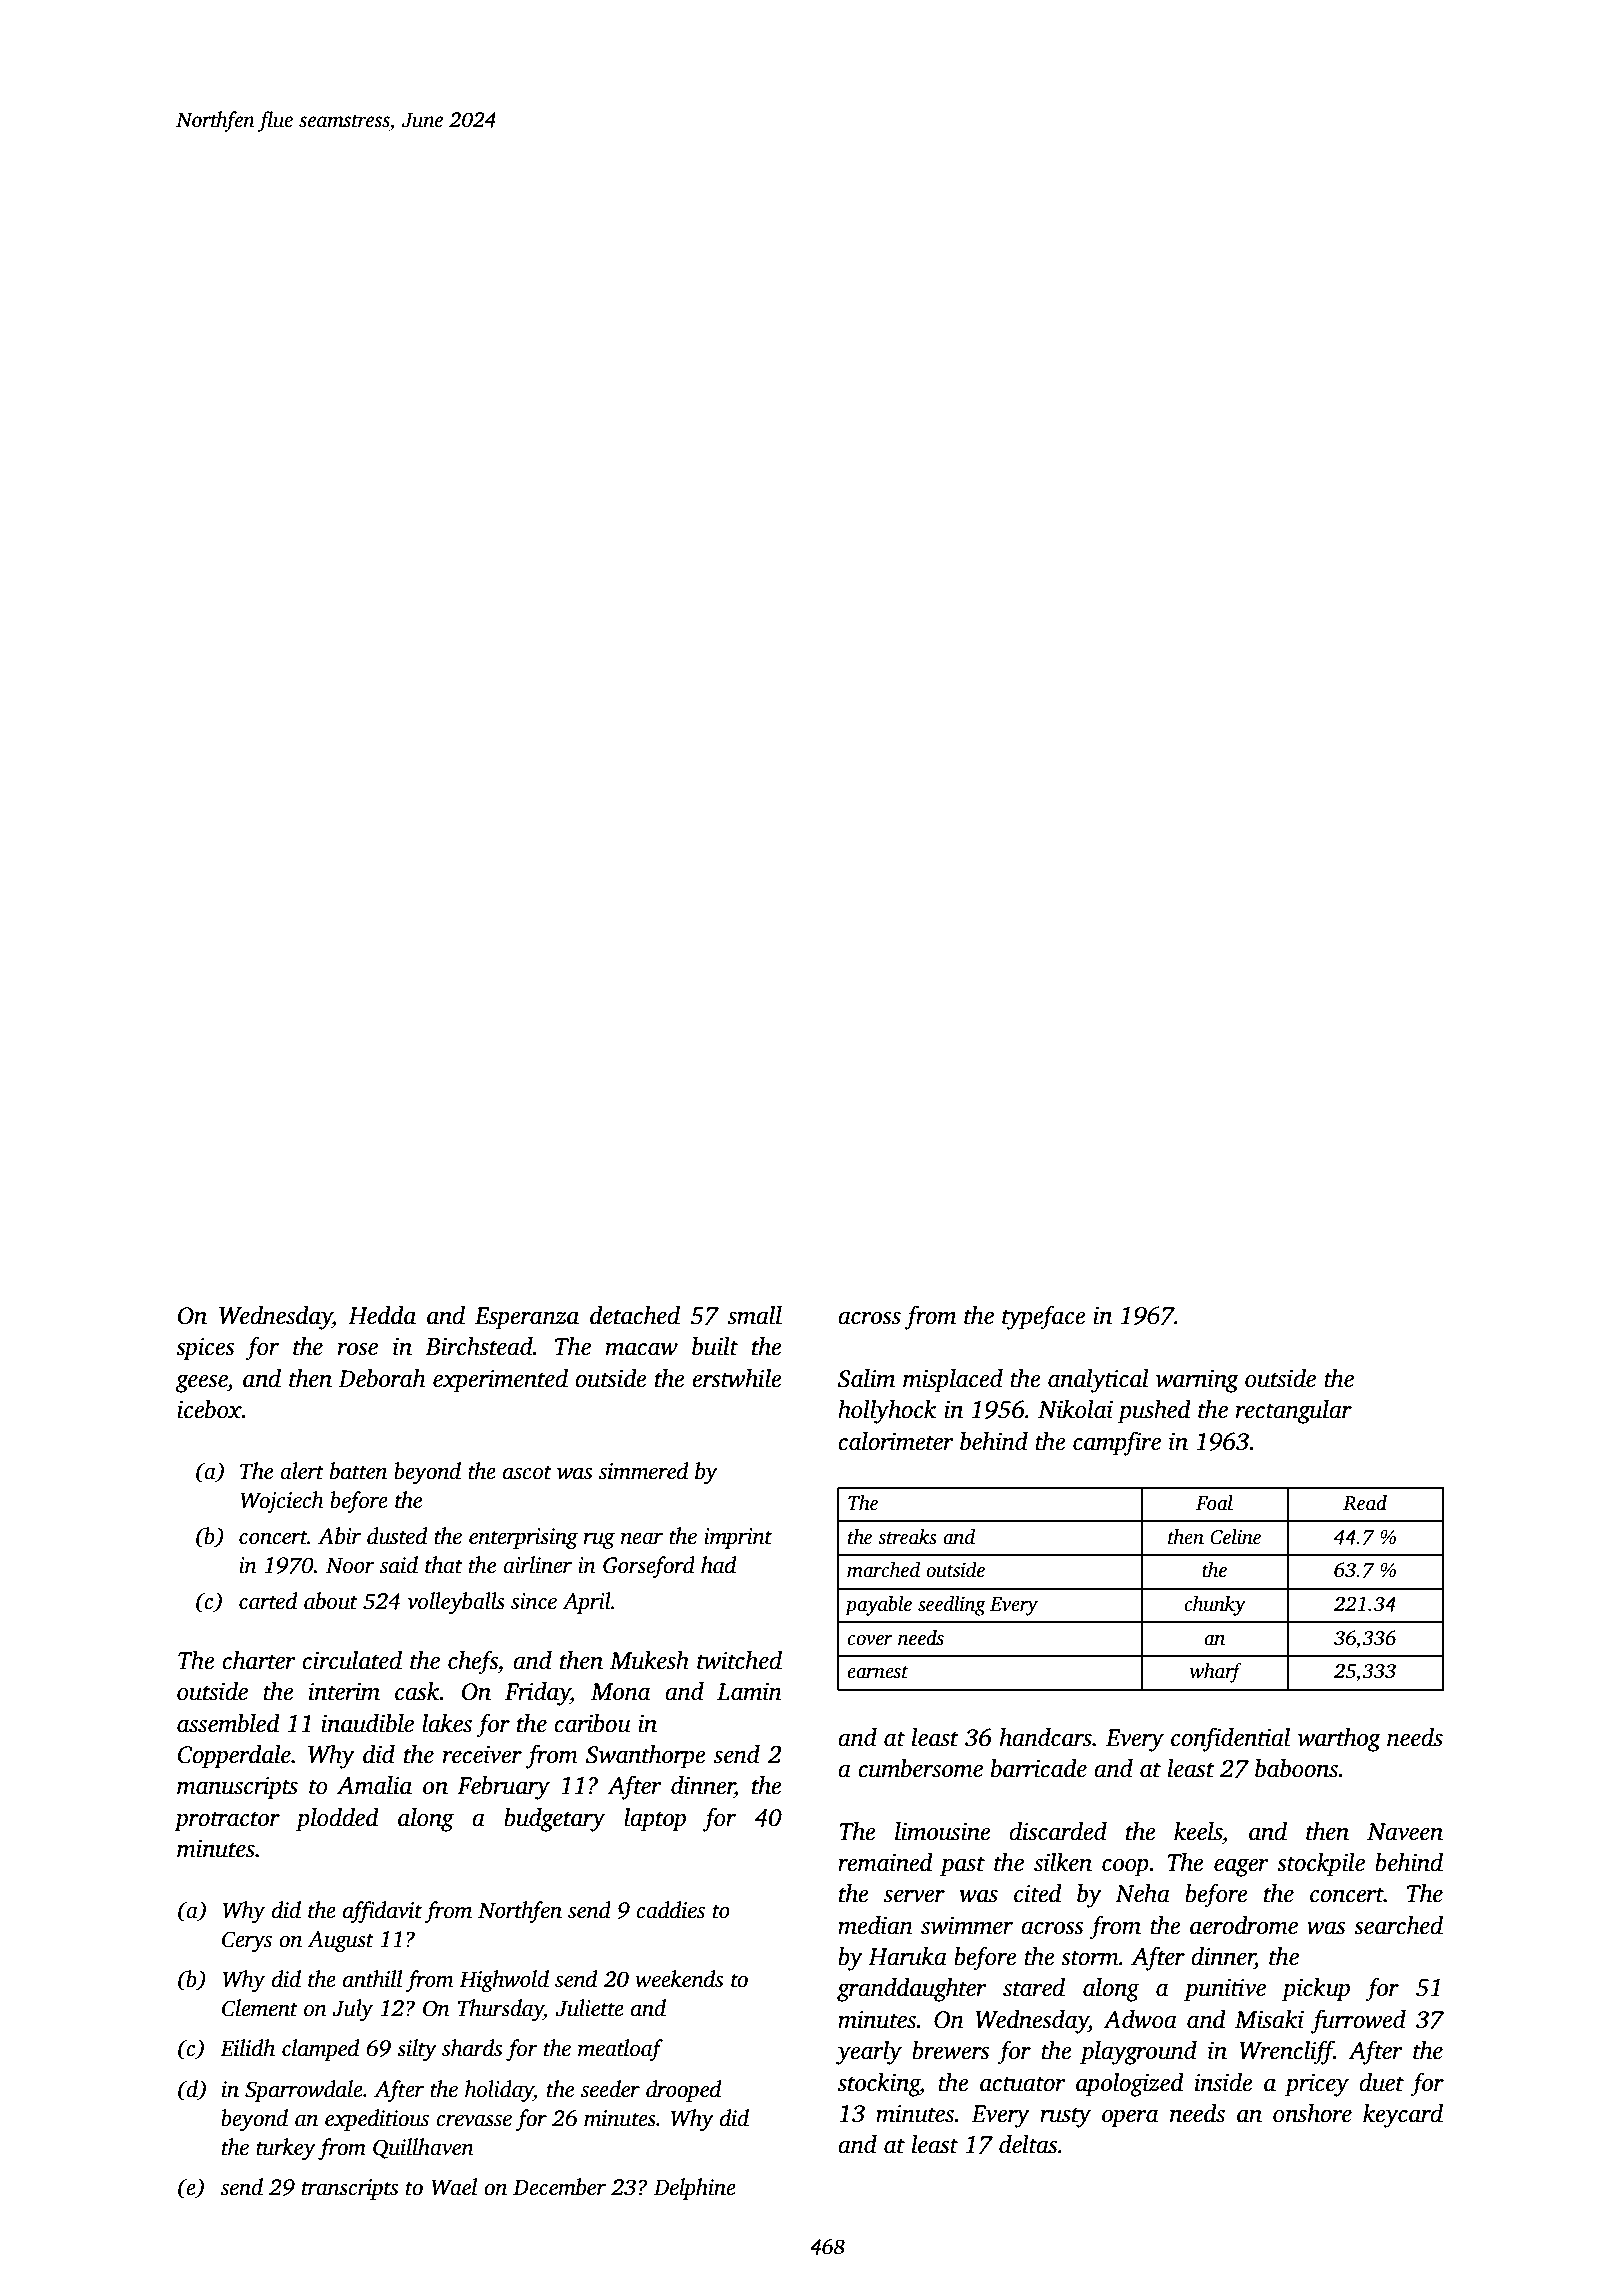  Describe the element at coordinates (1405, 1832) in the image. I see `Naveen` at that location.
